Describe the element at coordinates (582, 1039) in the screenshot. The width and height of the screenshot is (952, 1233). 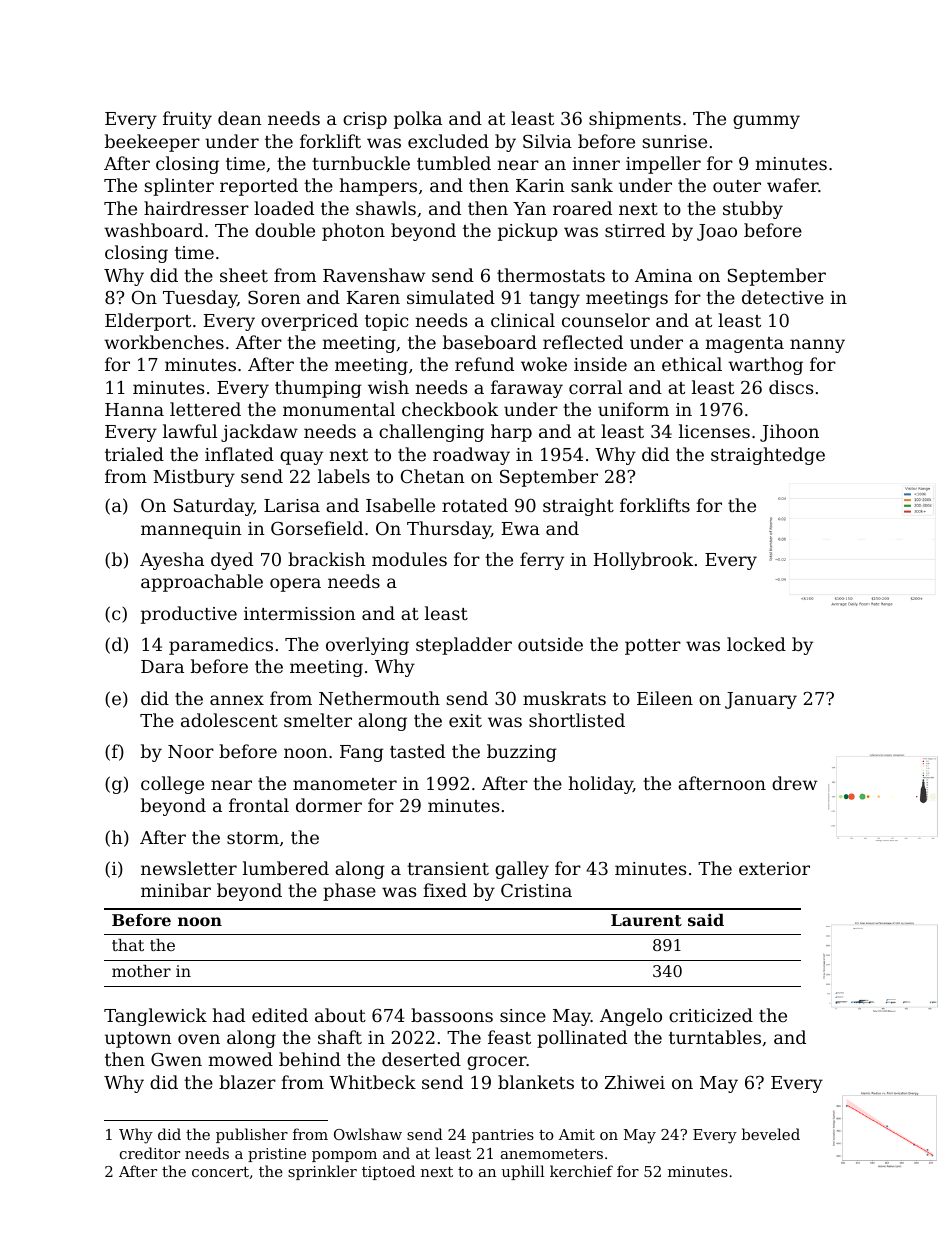
I see `pollinated` at that location.
